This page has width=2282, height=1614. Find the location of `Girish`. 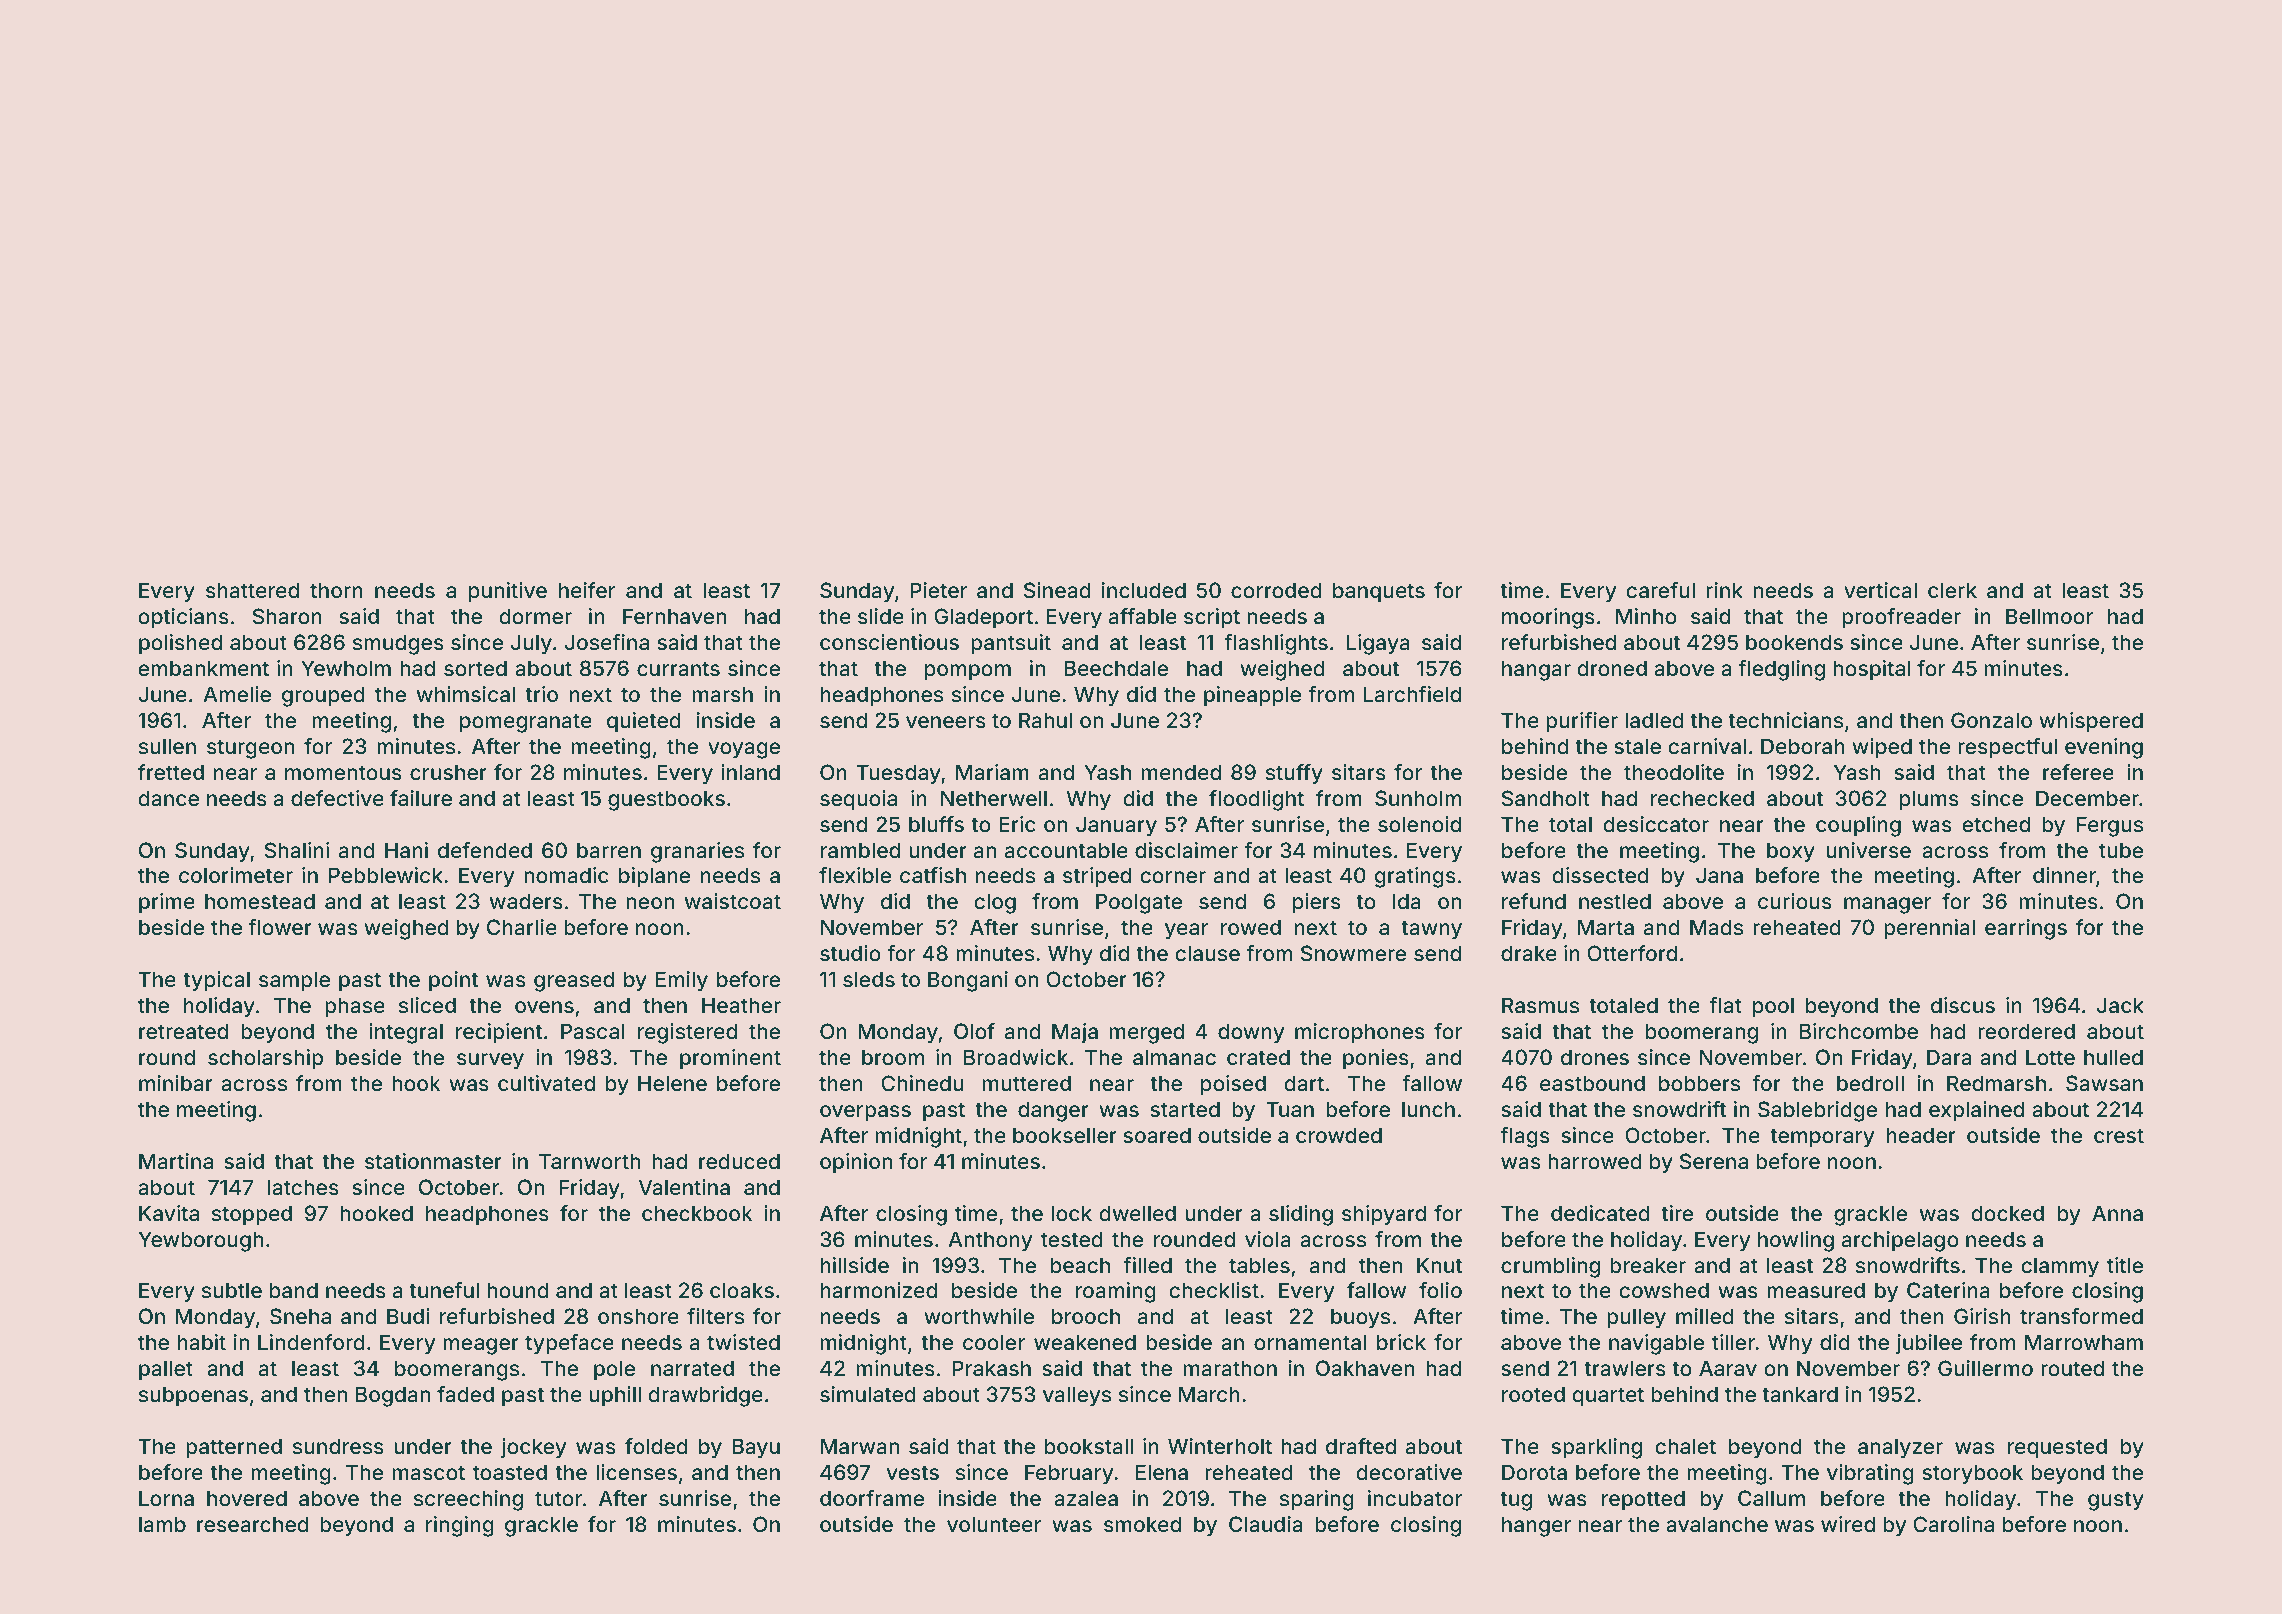

Girish is located at coordinates (1982, 1316).
